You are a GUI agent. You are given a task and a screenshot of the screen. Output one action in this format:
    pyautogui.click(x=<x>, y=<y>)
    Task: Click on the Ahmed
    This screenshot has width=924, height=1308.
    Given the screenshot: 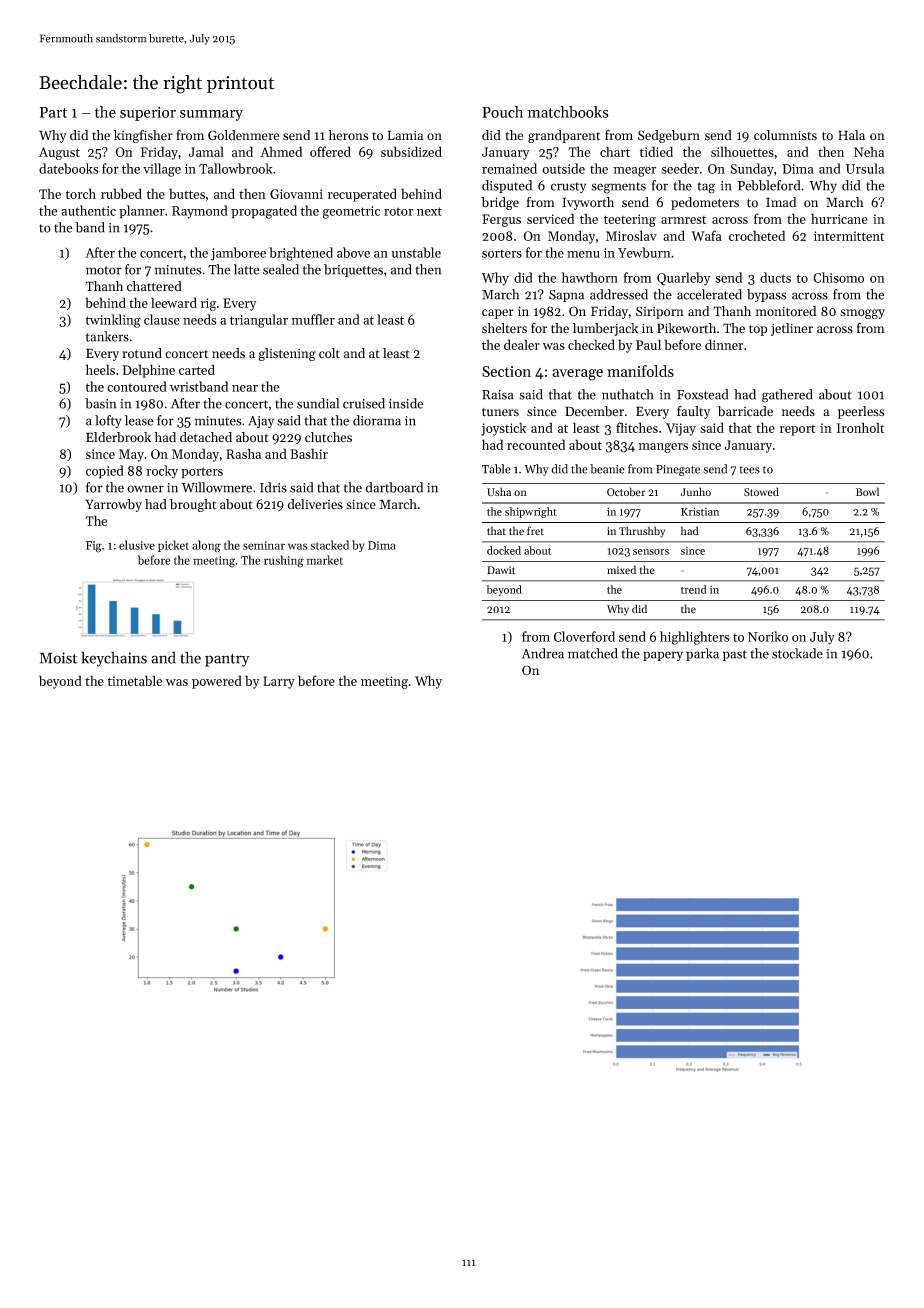 What is the action you would take?
    pyautogui.click(x=281, y=151)
